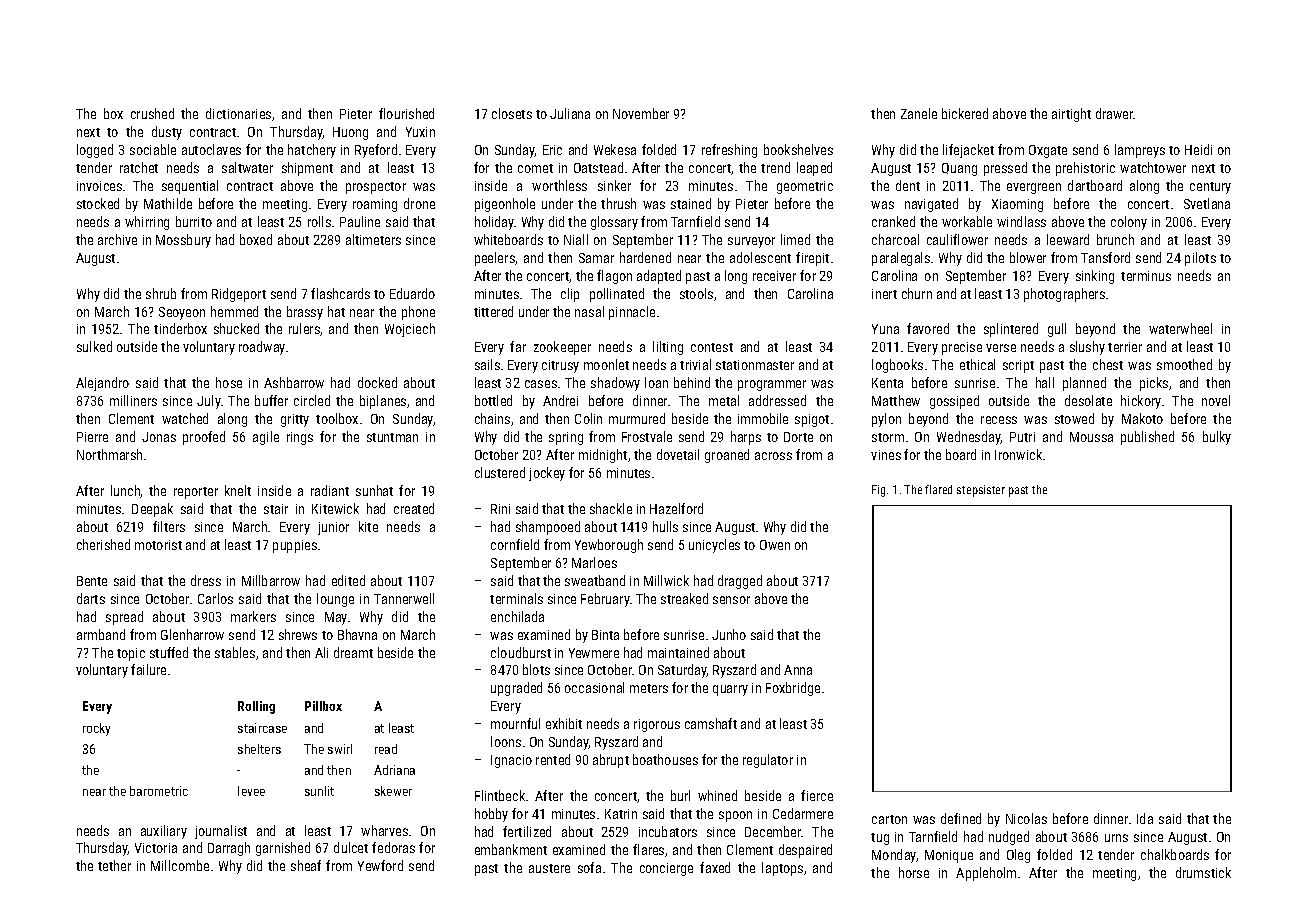  I want to click on carton, so click(889, 819).
